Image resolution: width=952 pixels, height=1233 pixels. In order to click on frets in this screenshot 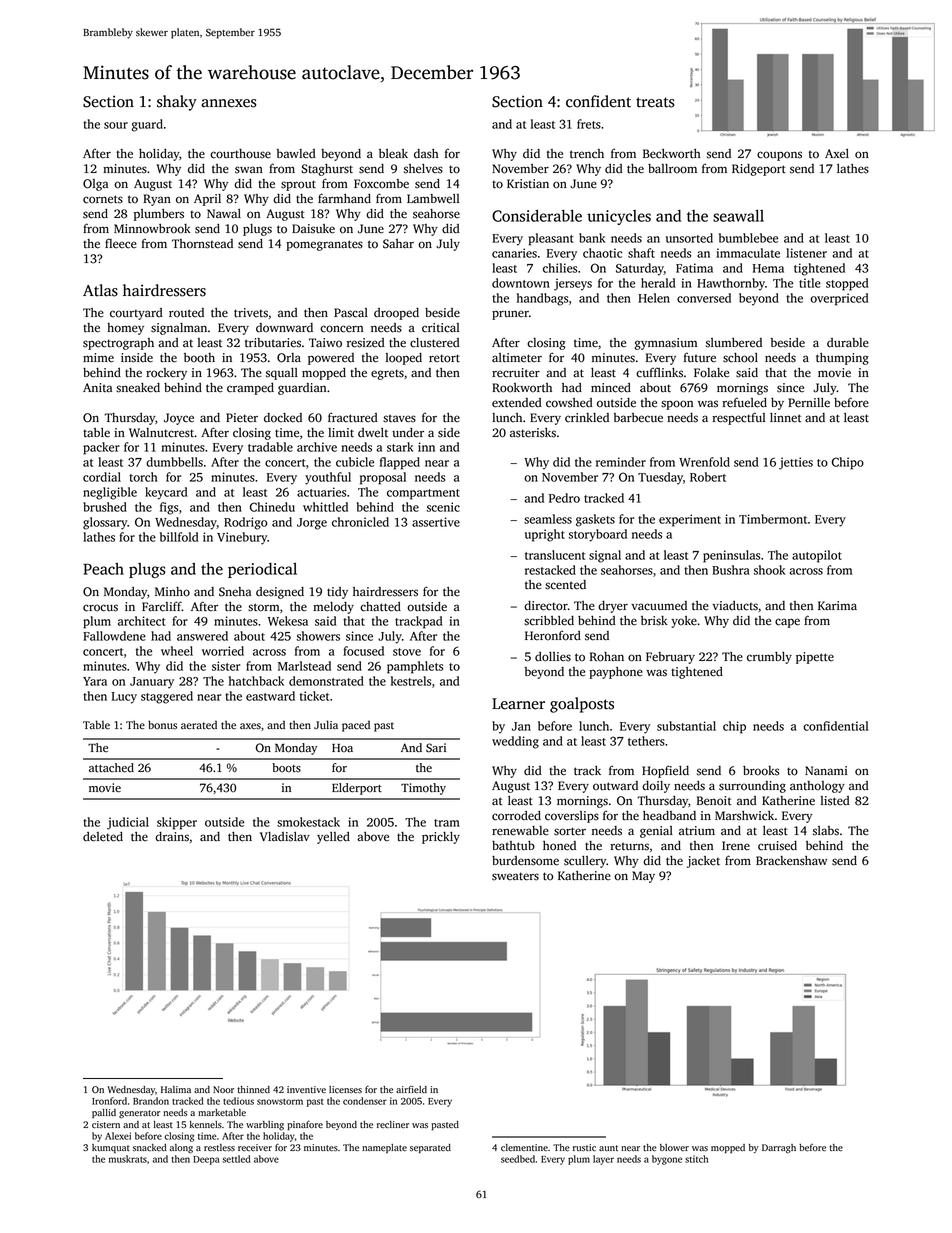, I will do `click(589, 124)`.
